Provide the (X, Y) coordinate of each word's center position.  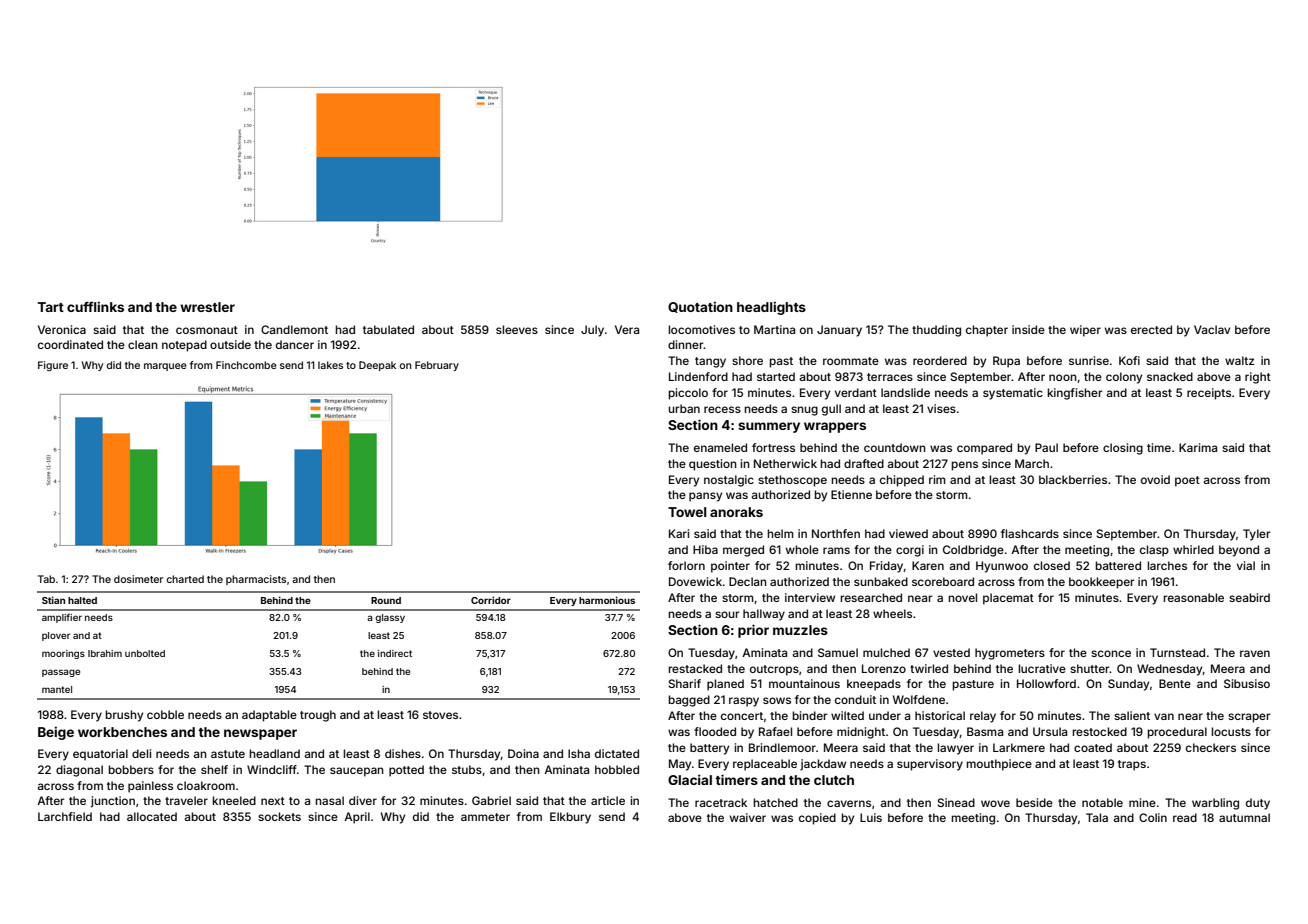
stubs (467, 769)
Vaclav (1212, 329)
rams (836, 550)
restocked (1099, 731)
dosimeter (138, 579)
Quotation (700, 307)
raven (1255, 653)
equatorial (100, 755)
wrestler (207, 307)
